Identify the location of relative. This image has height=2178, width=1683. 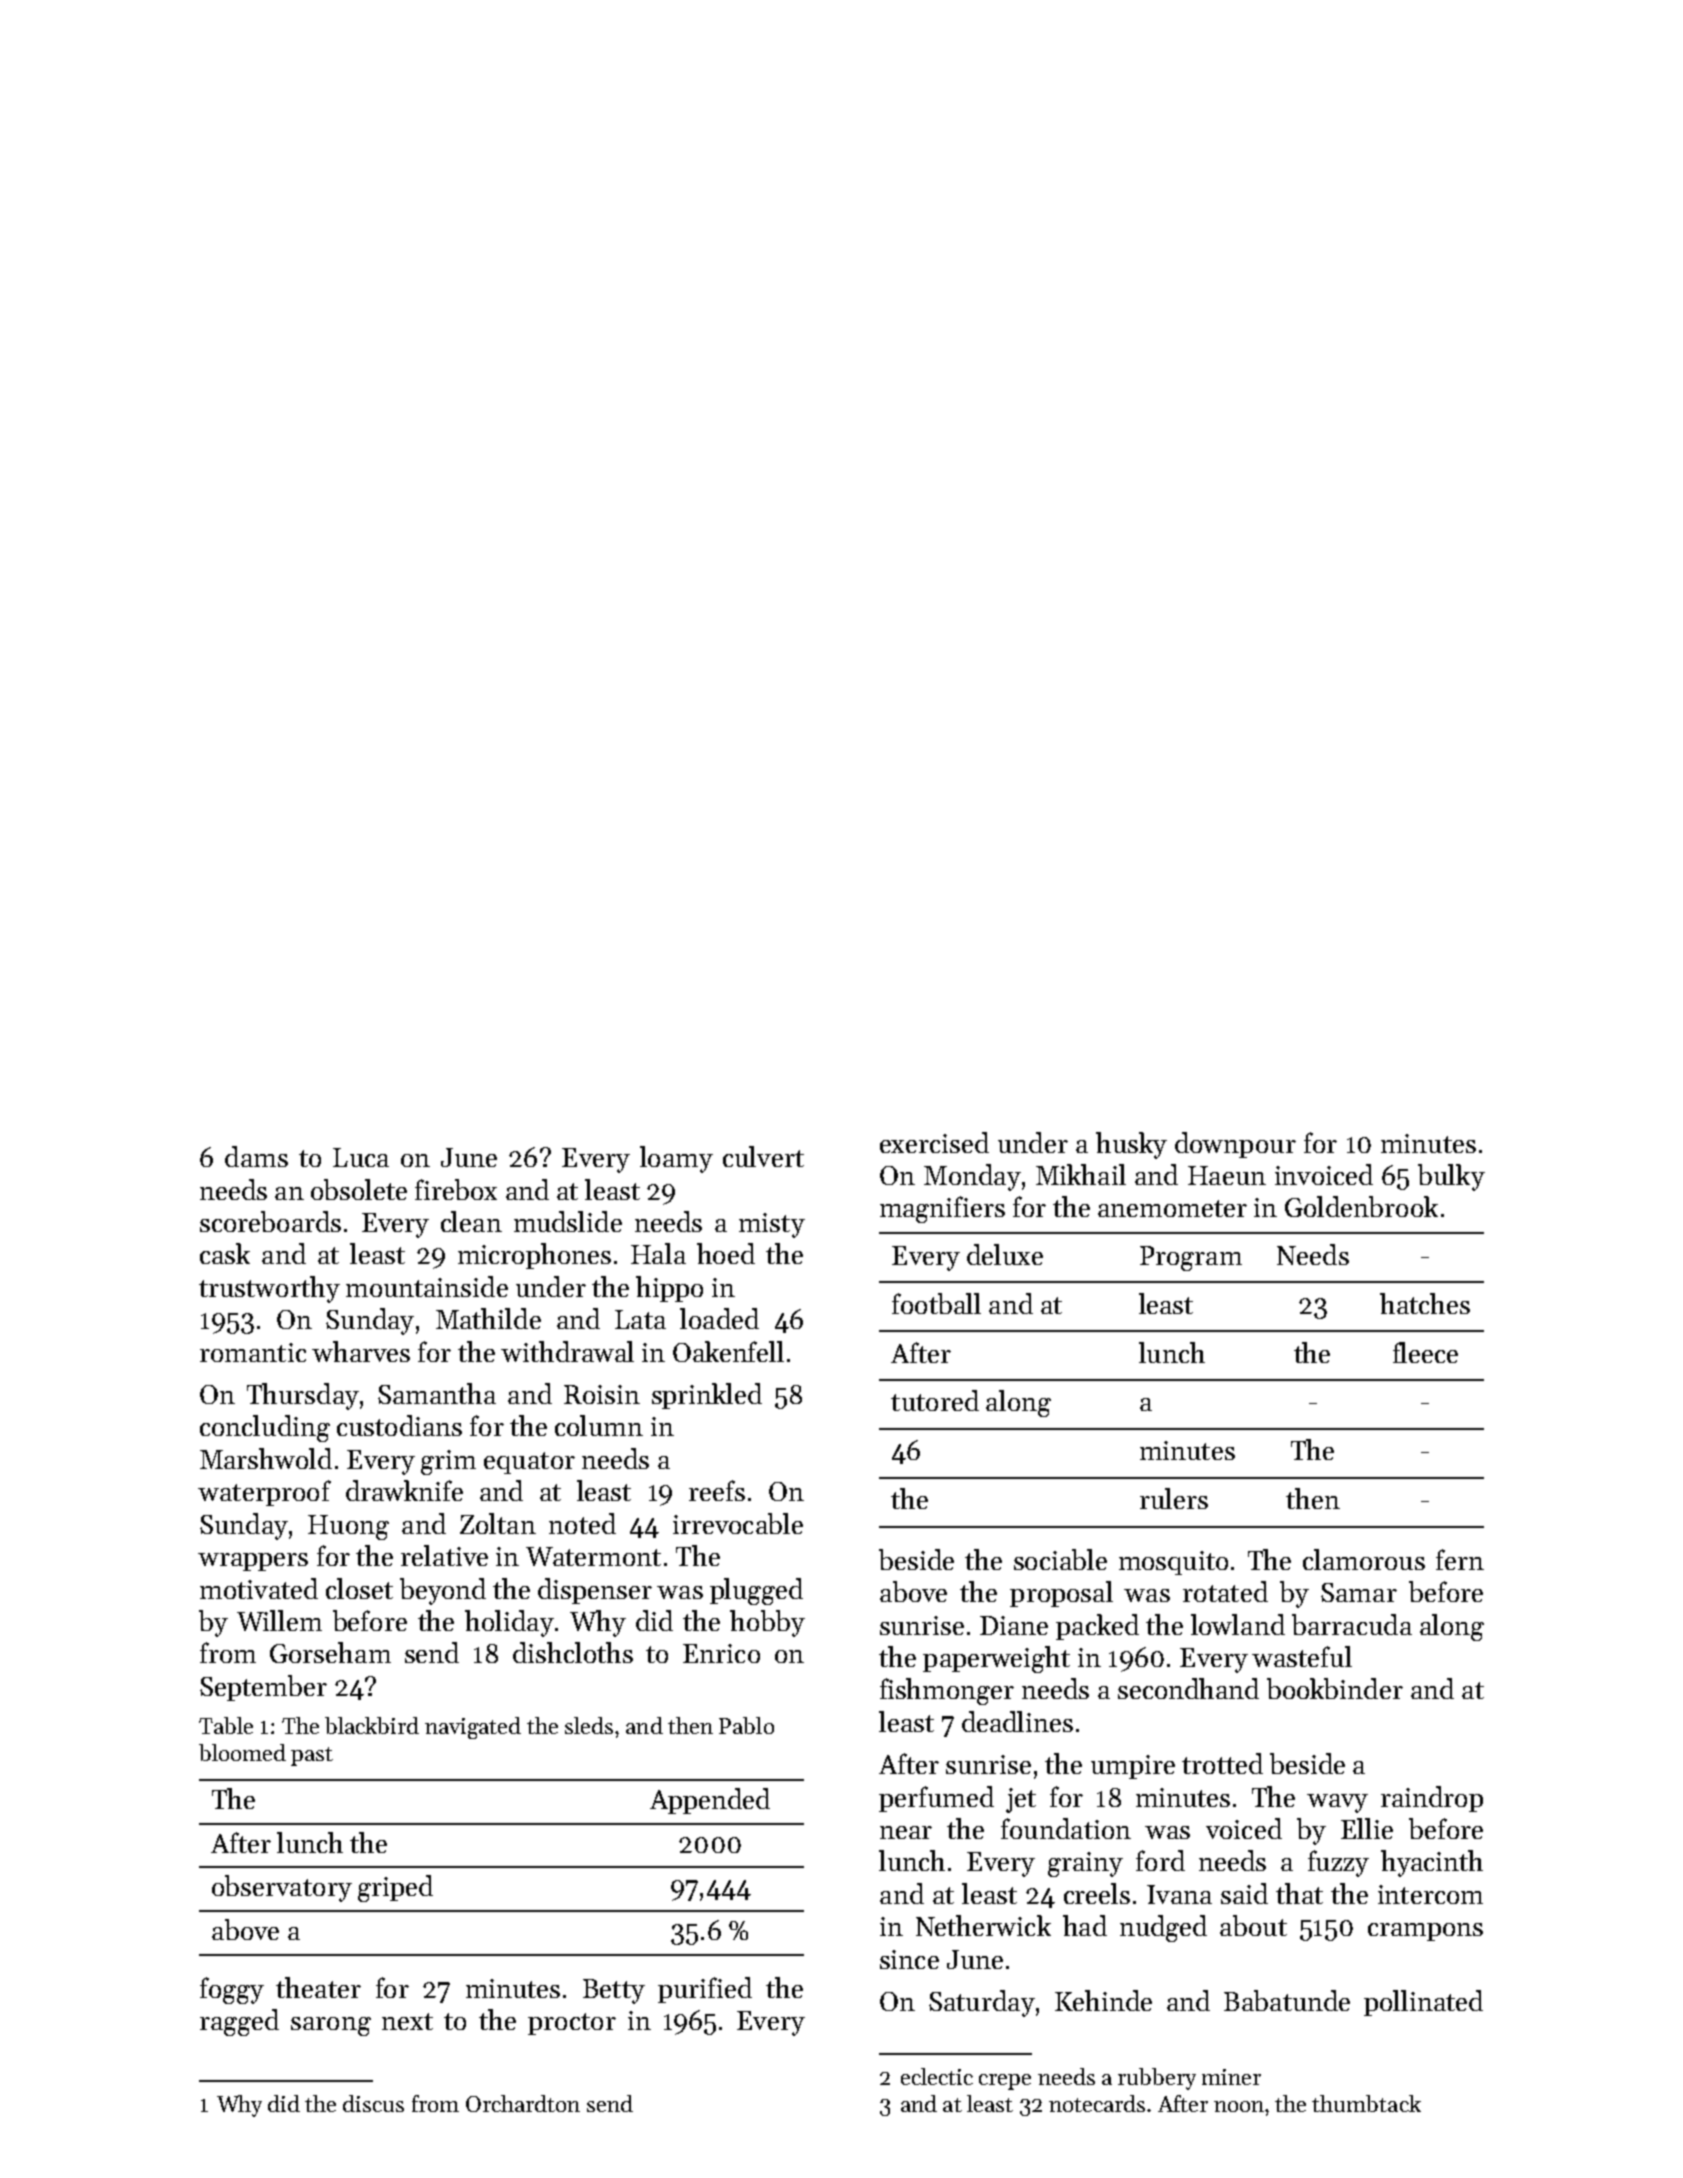
(444, 1555).
